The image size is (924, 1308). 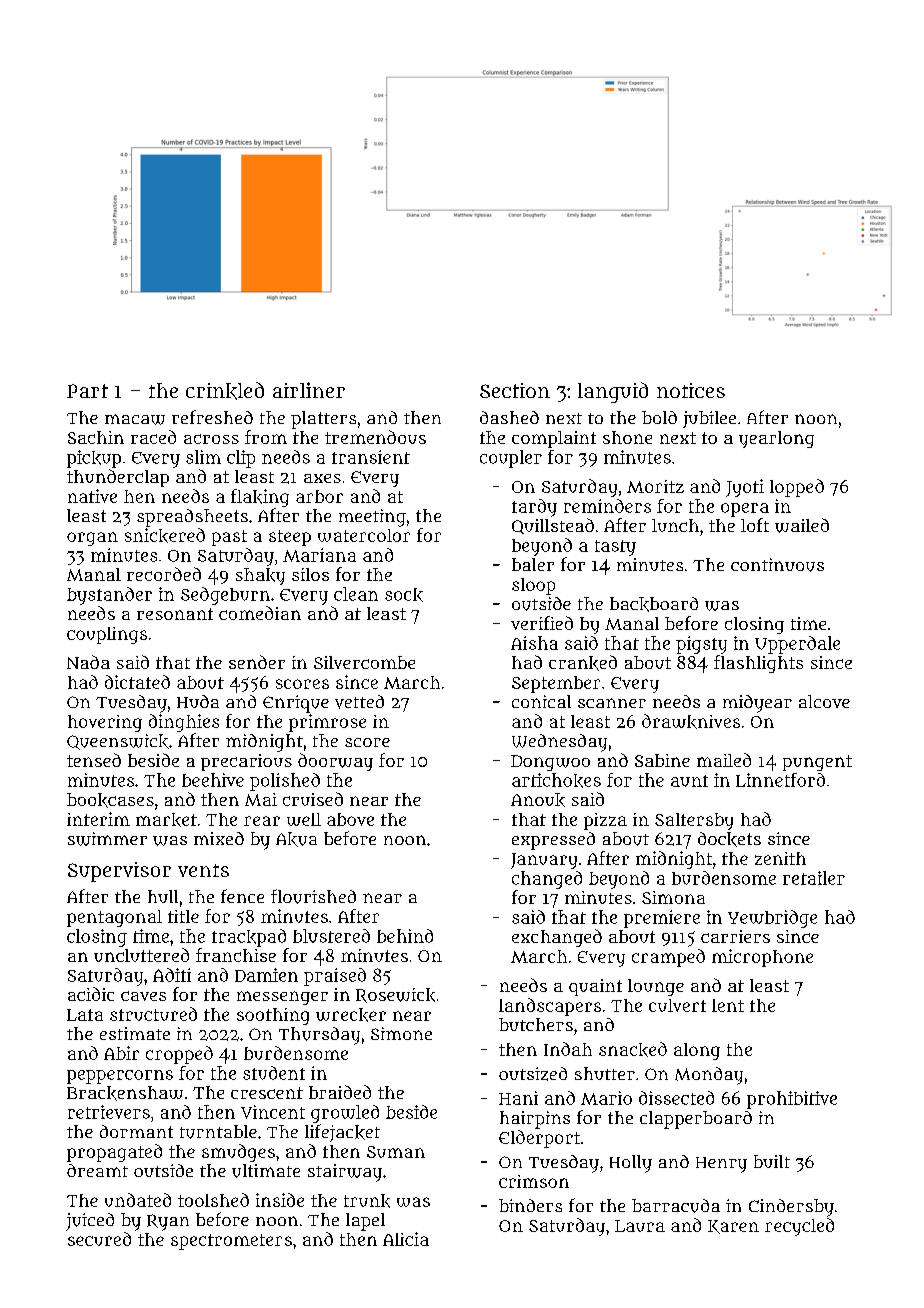 What do you see at coordinates (296, 704) in the page?
I see `Enrique` at bounding box center [296, 704].
